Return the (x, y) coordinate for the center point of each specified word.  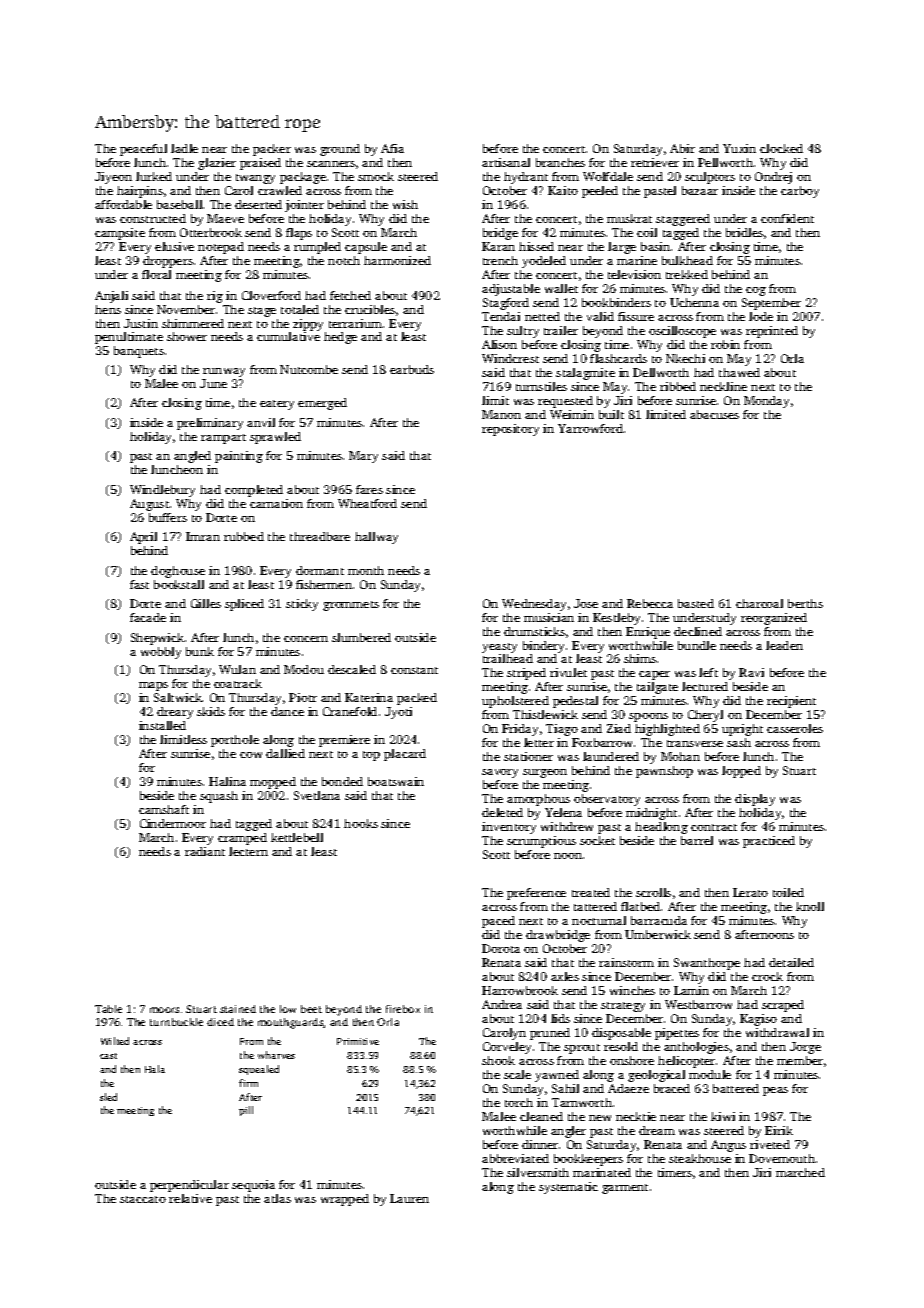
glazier (217, 164)
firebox (403, 1009)
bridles (744, 232)
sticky (302, 605)
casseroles (795, 728)
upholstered (515, 702)
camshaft (164, 809)
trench (500, 260)
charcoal (759, 603)
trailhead (508, 658)
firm (248, 1083)
